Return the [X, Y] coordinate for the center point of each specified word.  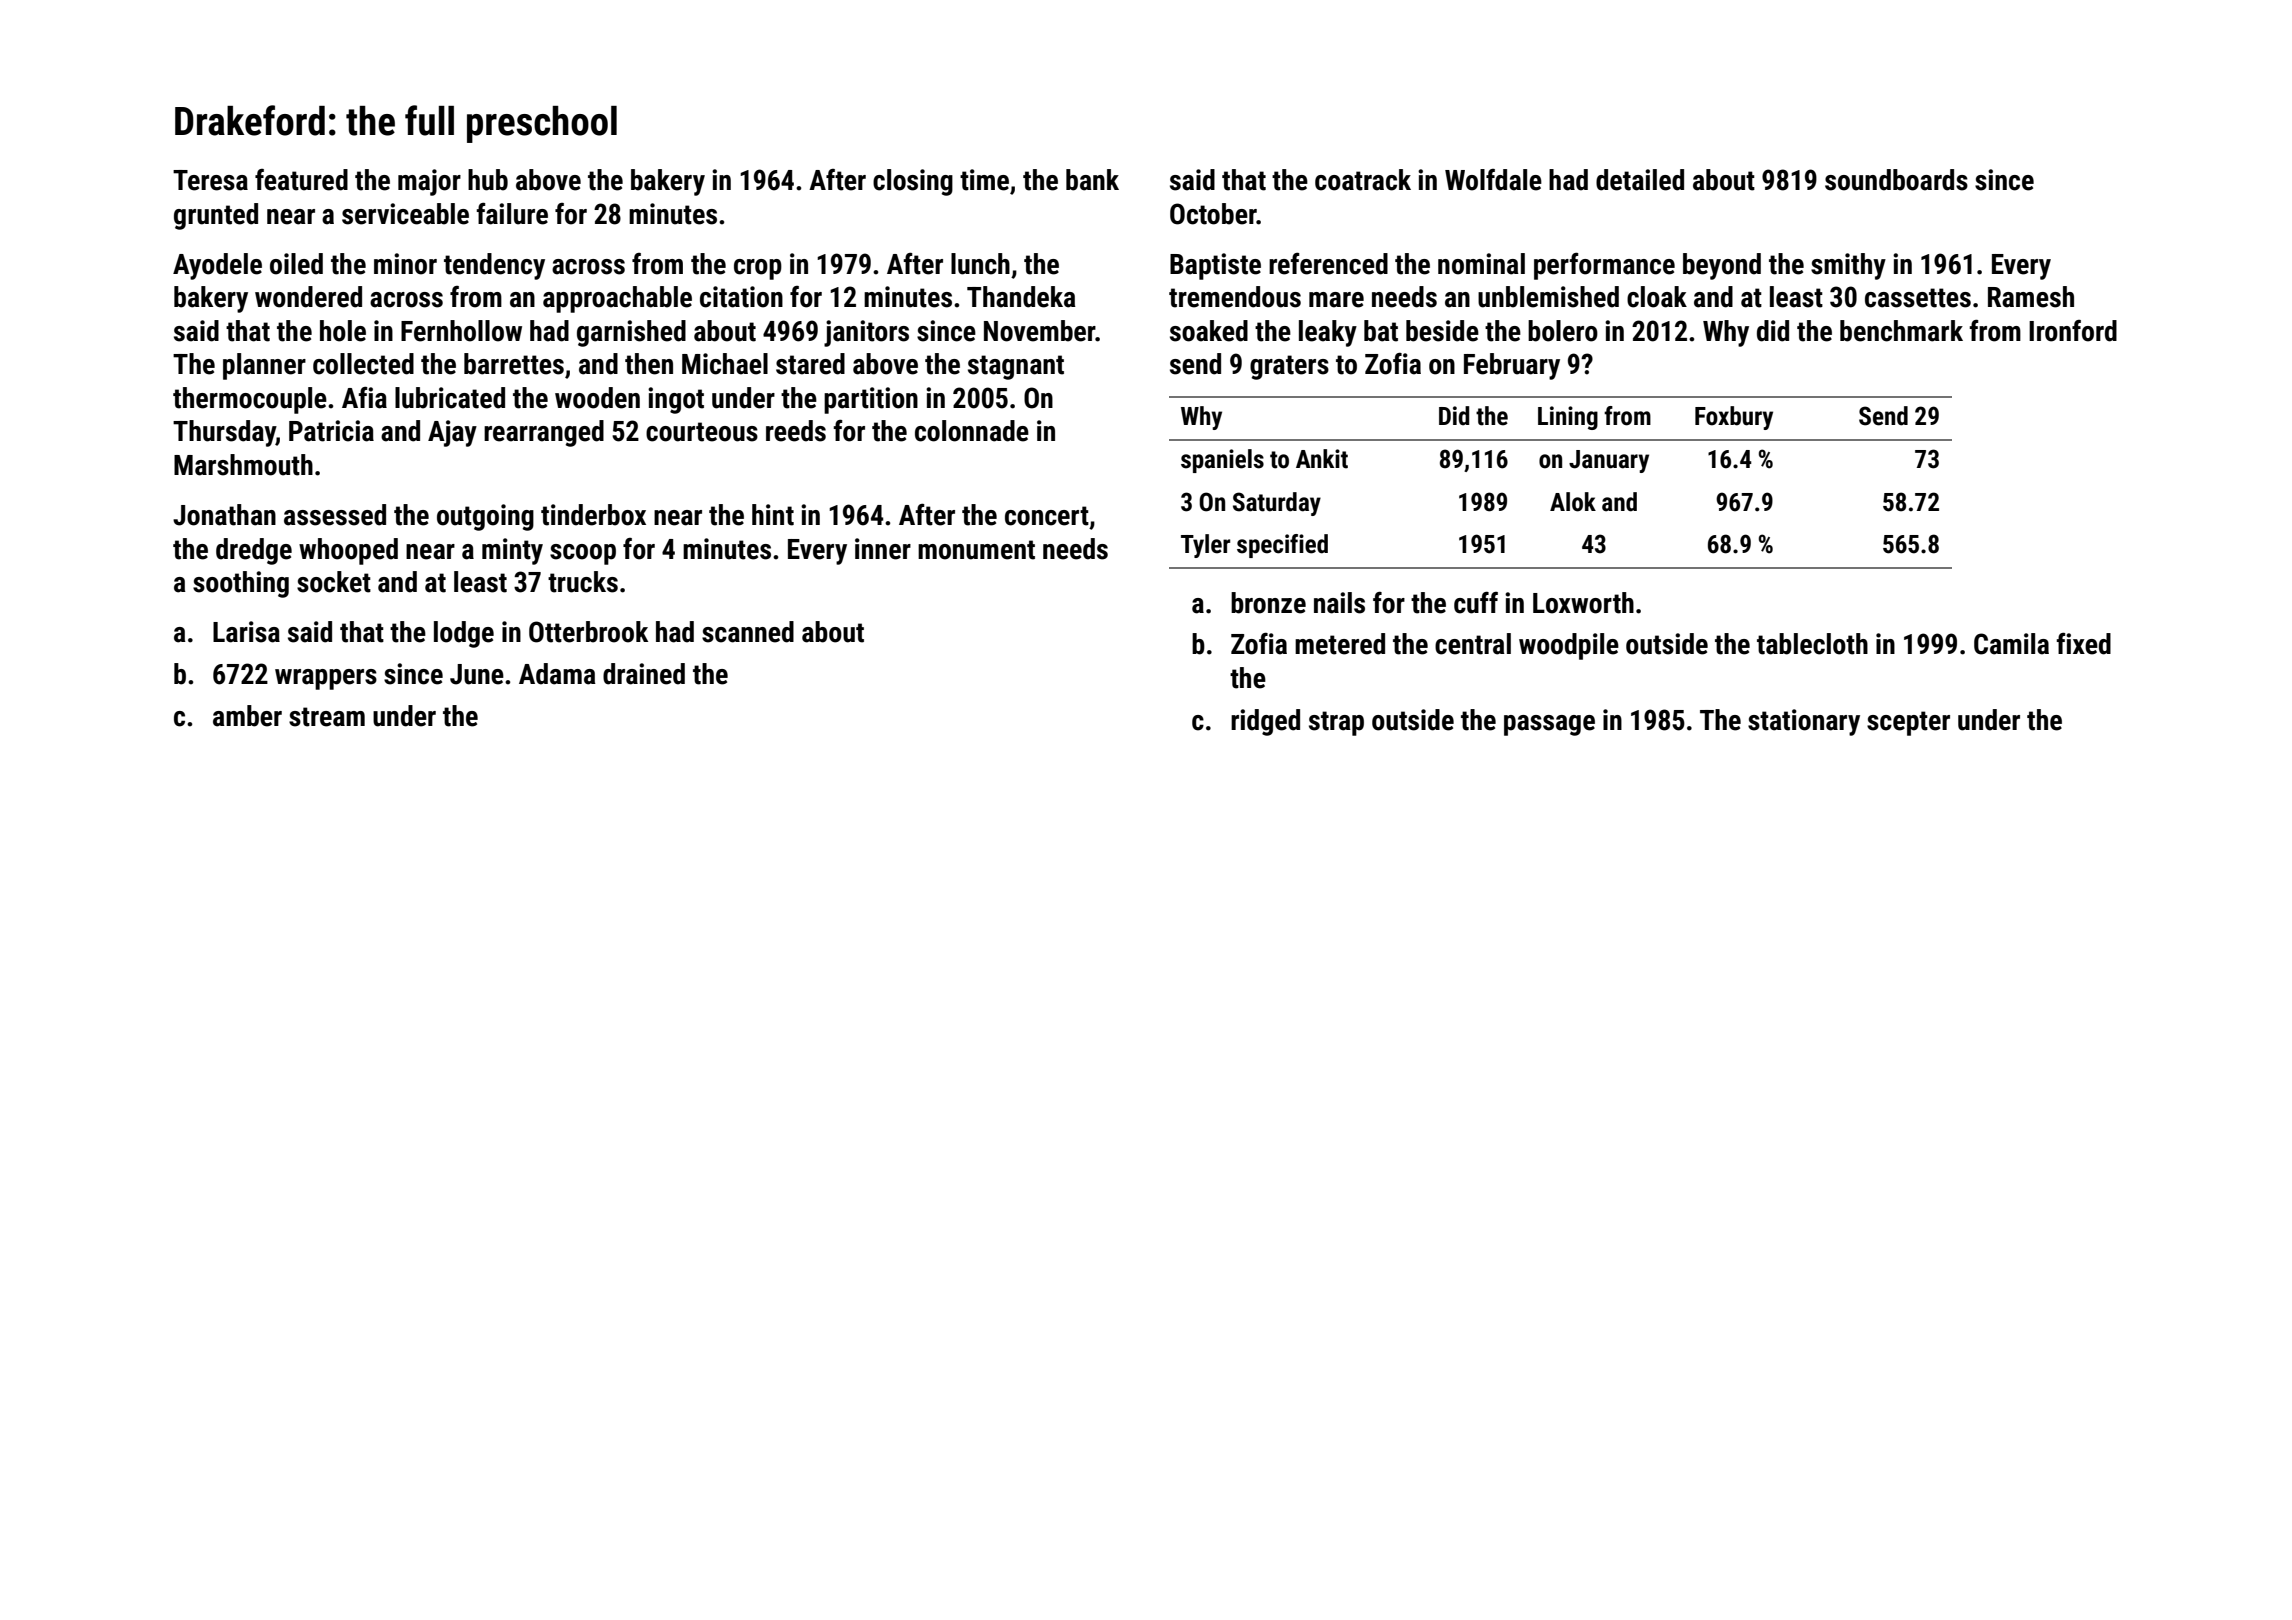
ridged [1265, 722]
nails [1339, 603]
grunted [216, 216]
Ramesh [2031, 297]
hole [343, 331]
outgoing [485, 517]
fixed [2083, 644]
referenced [1328, 264]
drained [644, 674]
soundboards [1896, 180]
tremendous [1235, 297]
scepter [1908, 723]
